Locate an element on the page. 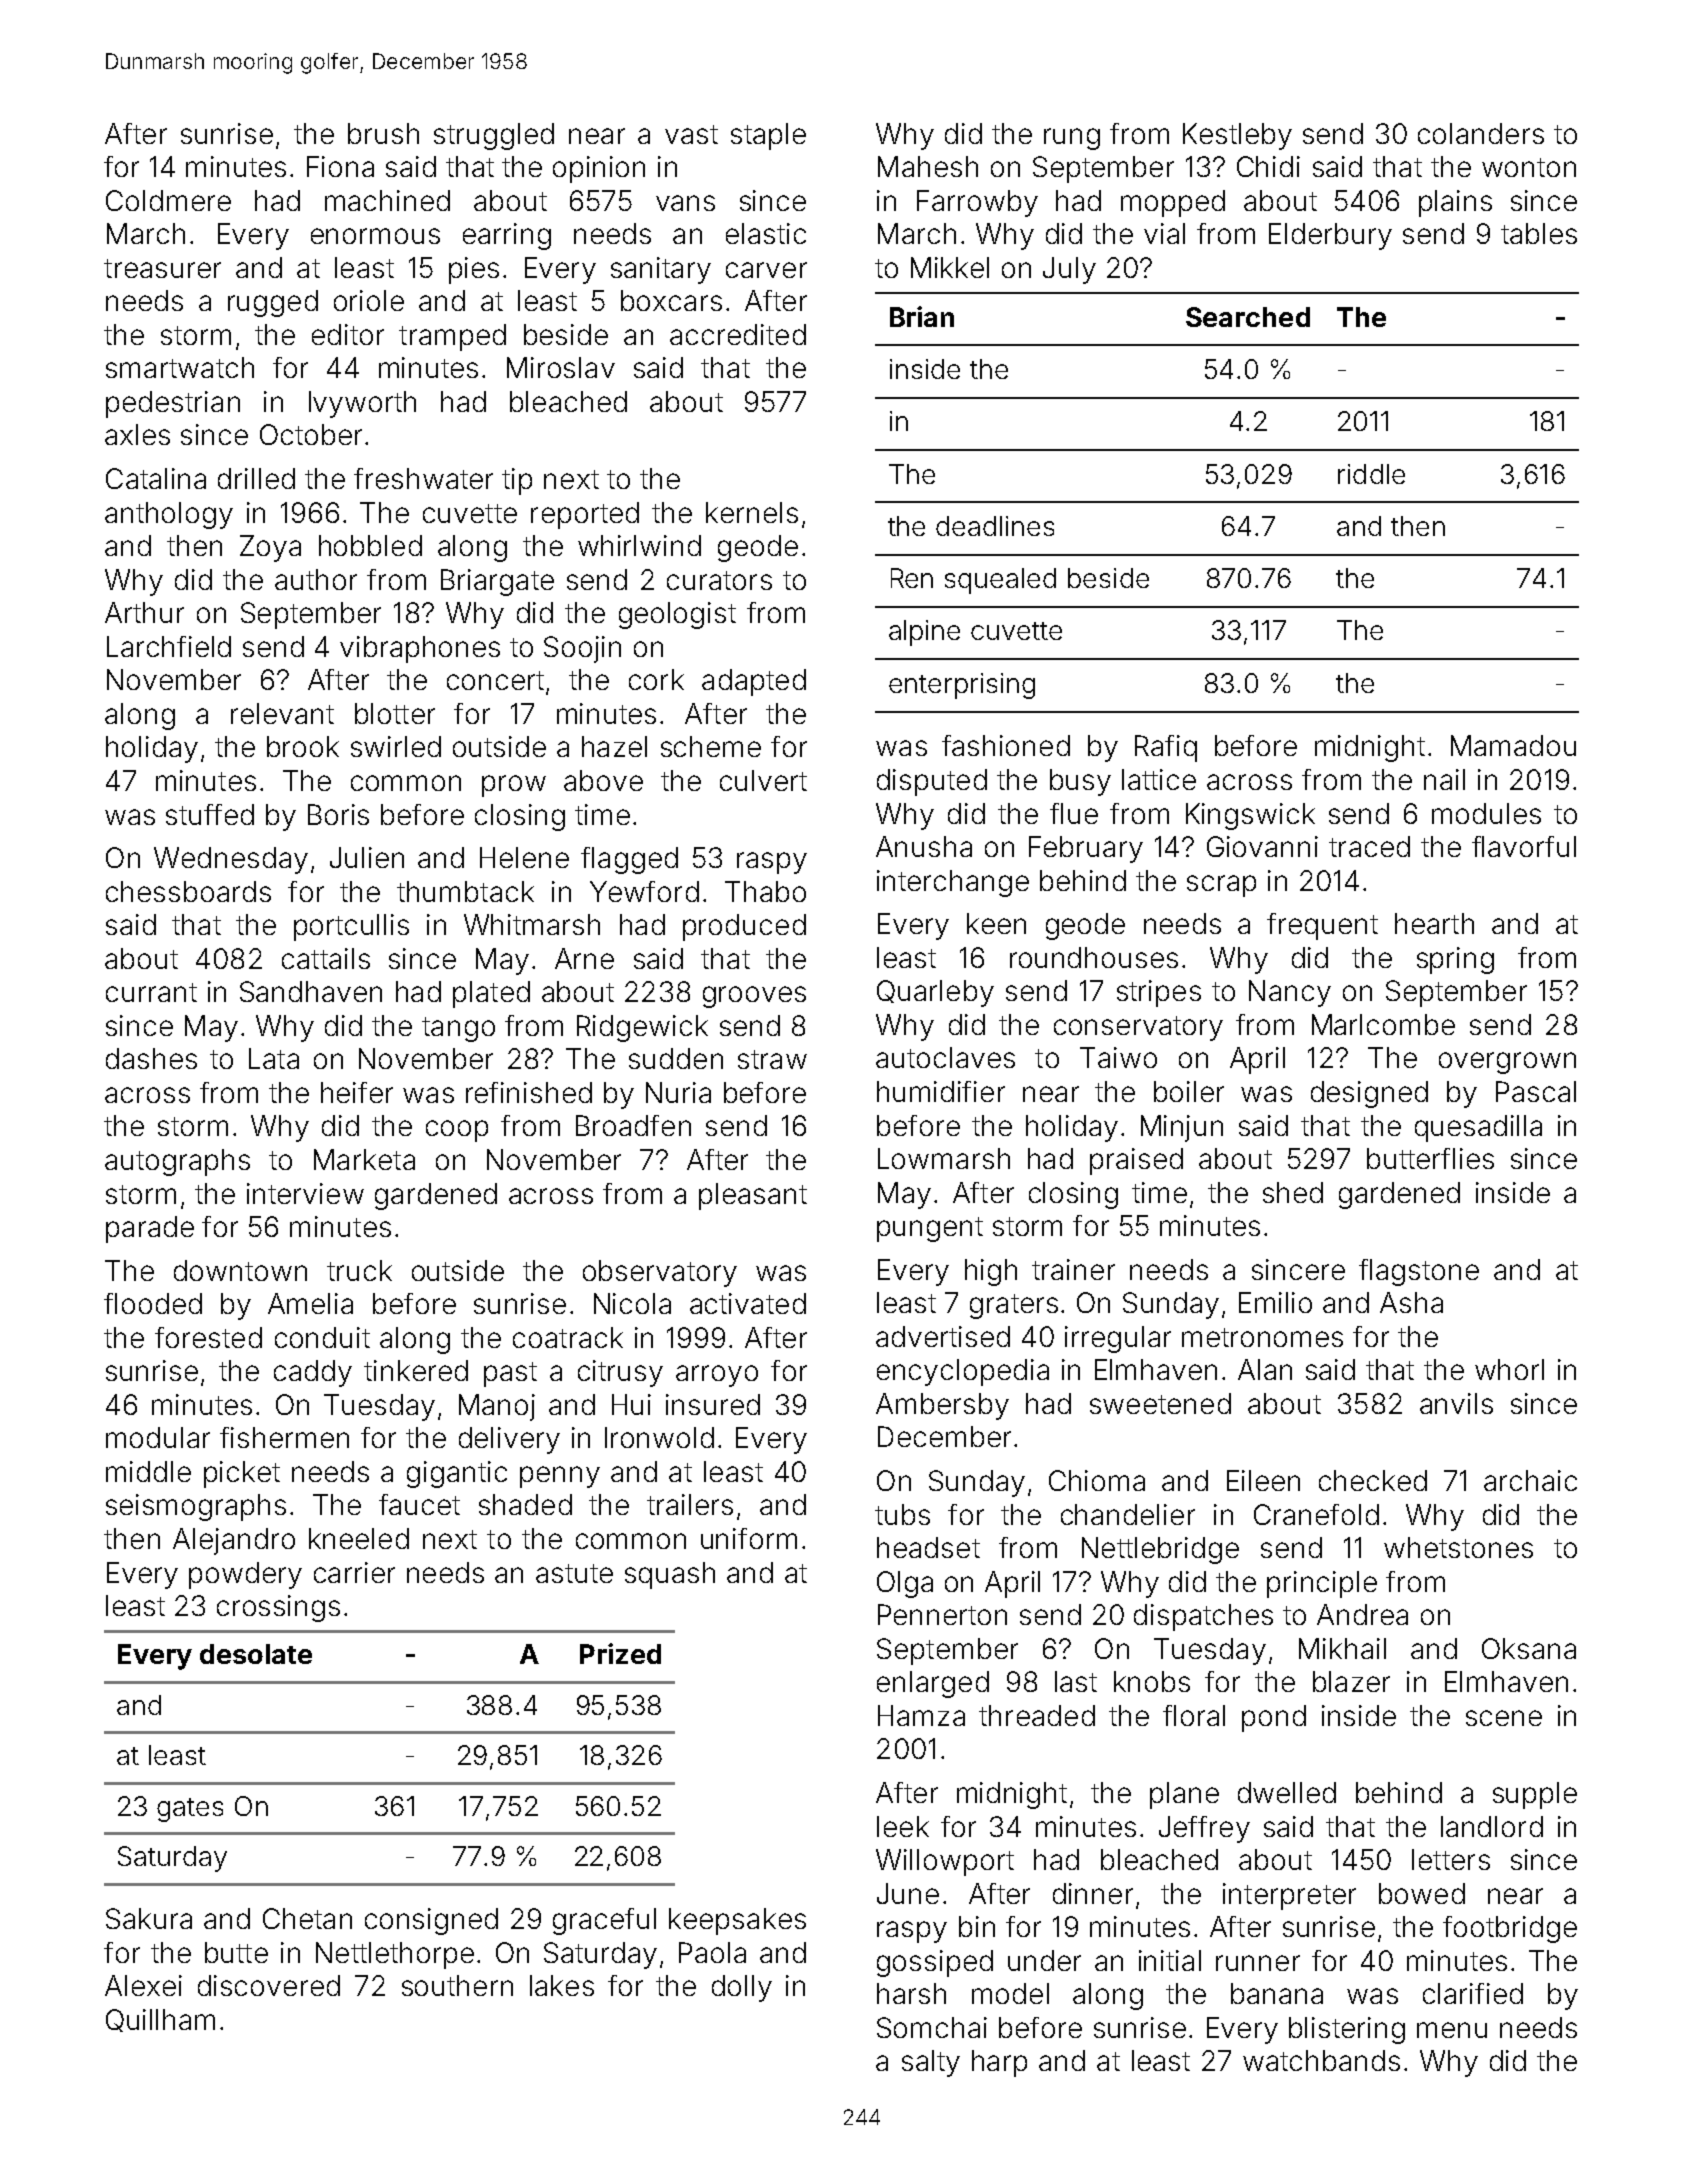  Mikkel is located at coordinates (950, 267).
